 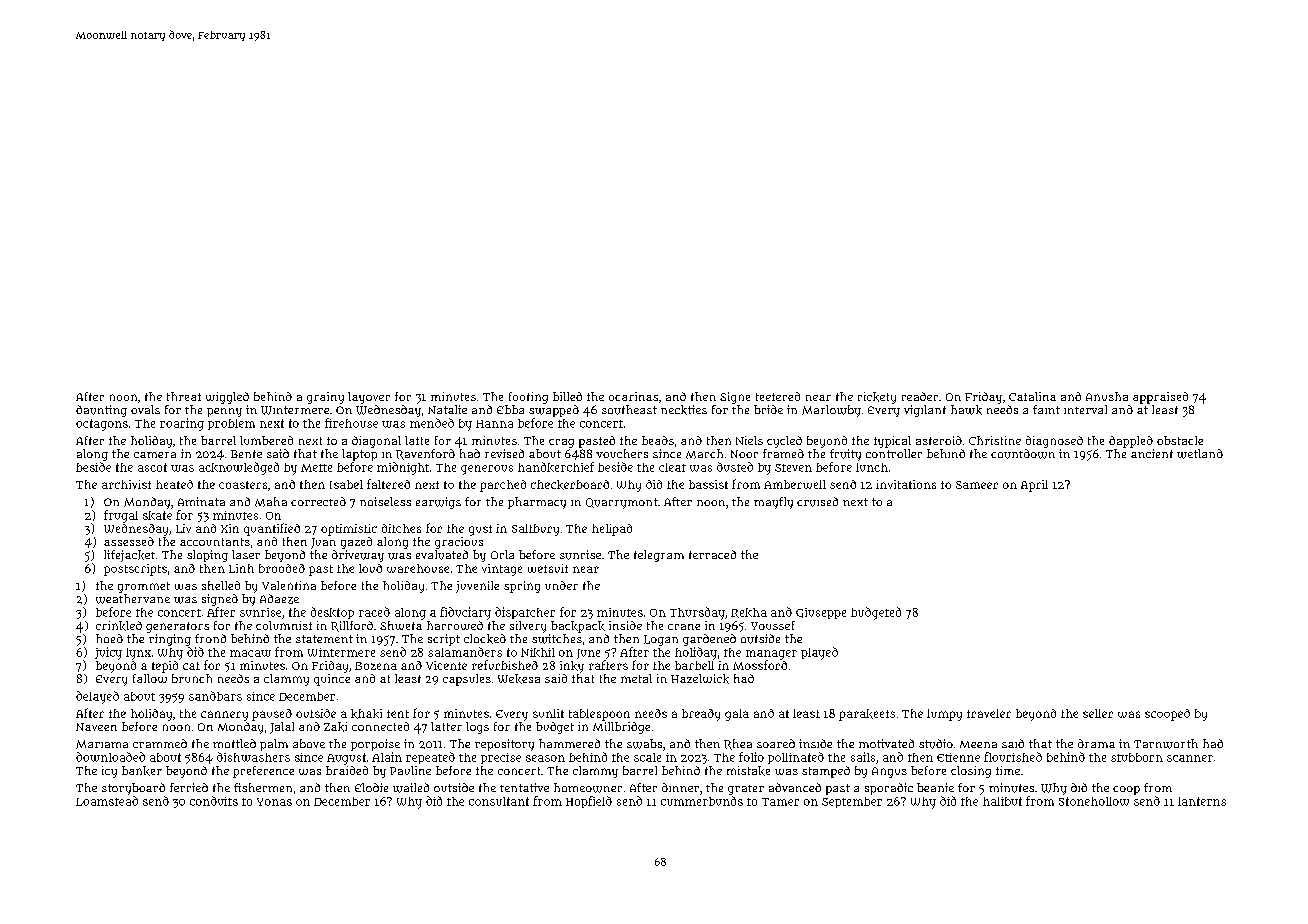 What do you see at coordinates (548, 568) in the screenshot?
I see `wetsuit` at bounding box center [548, 568].
